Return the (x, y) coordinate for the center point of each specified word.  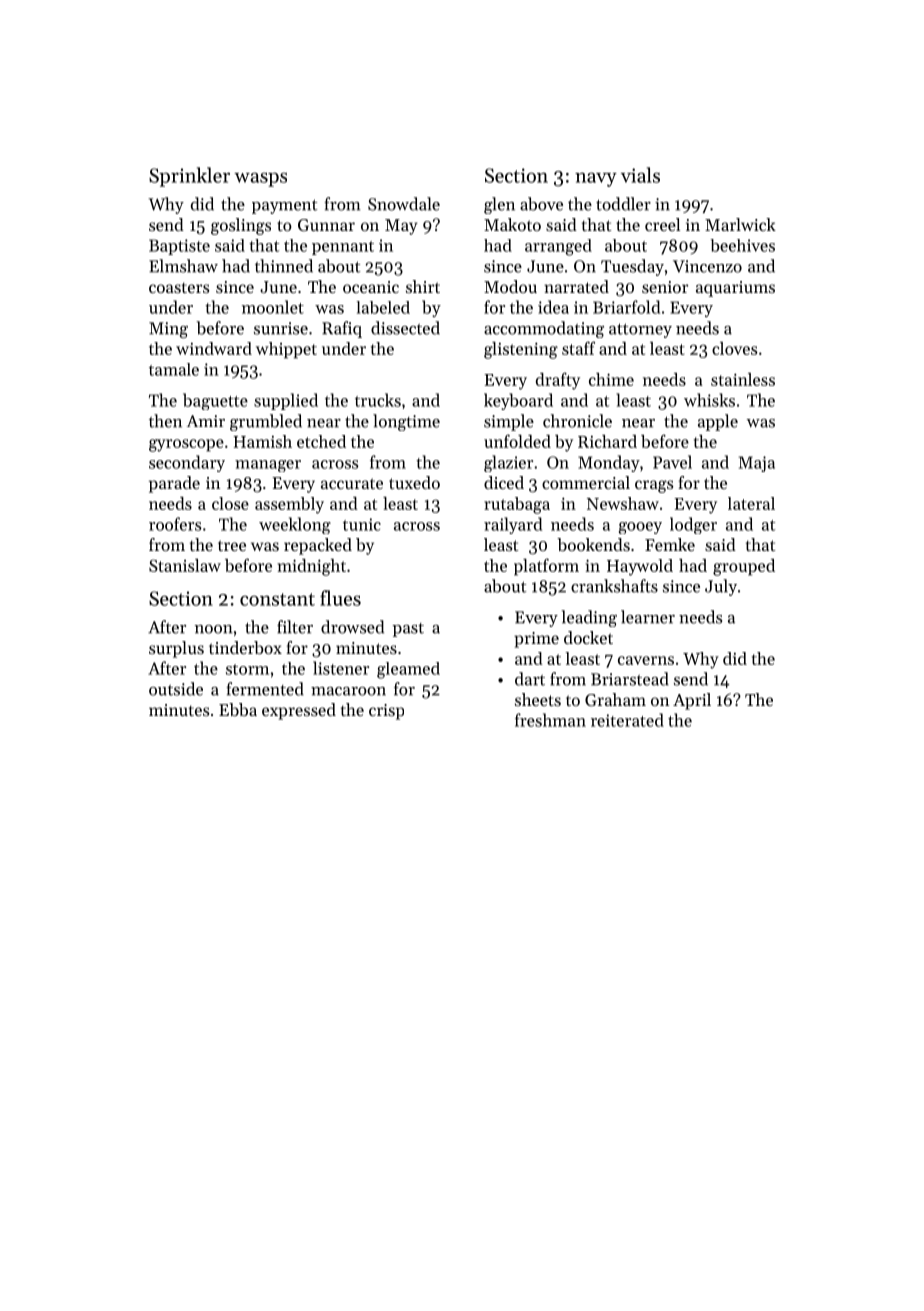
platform (546, 567)
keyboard (518, 401)
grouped (744, 567)
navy (596, 179)
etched (321, 441)
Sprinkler (189, 177)
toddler (623, 204)
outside (176, 689)
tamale (174, 369)
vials (640, 175)
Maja (757, 464)
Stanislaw (185, 565)
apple (718, 422)
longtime (406, 422)
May (401, 227)
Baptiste (179, 247)
